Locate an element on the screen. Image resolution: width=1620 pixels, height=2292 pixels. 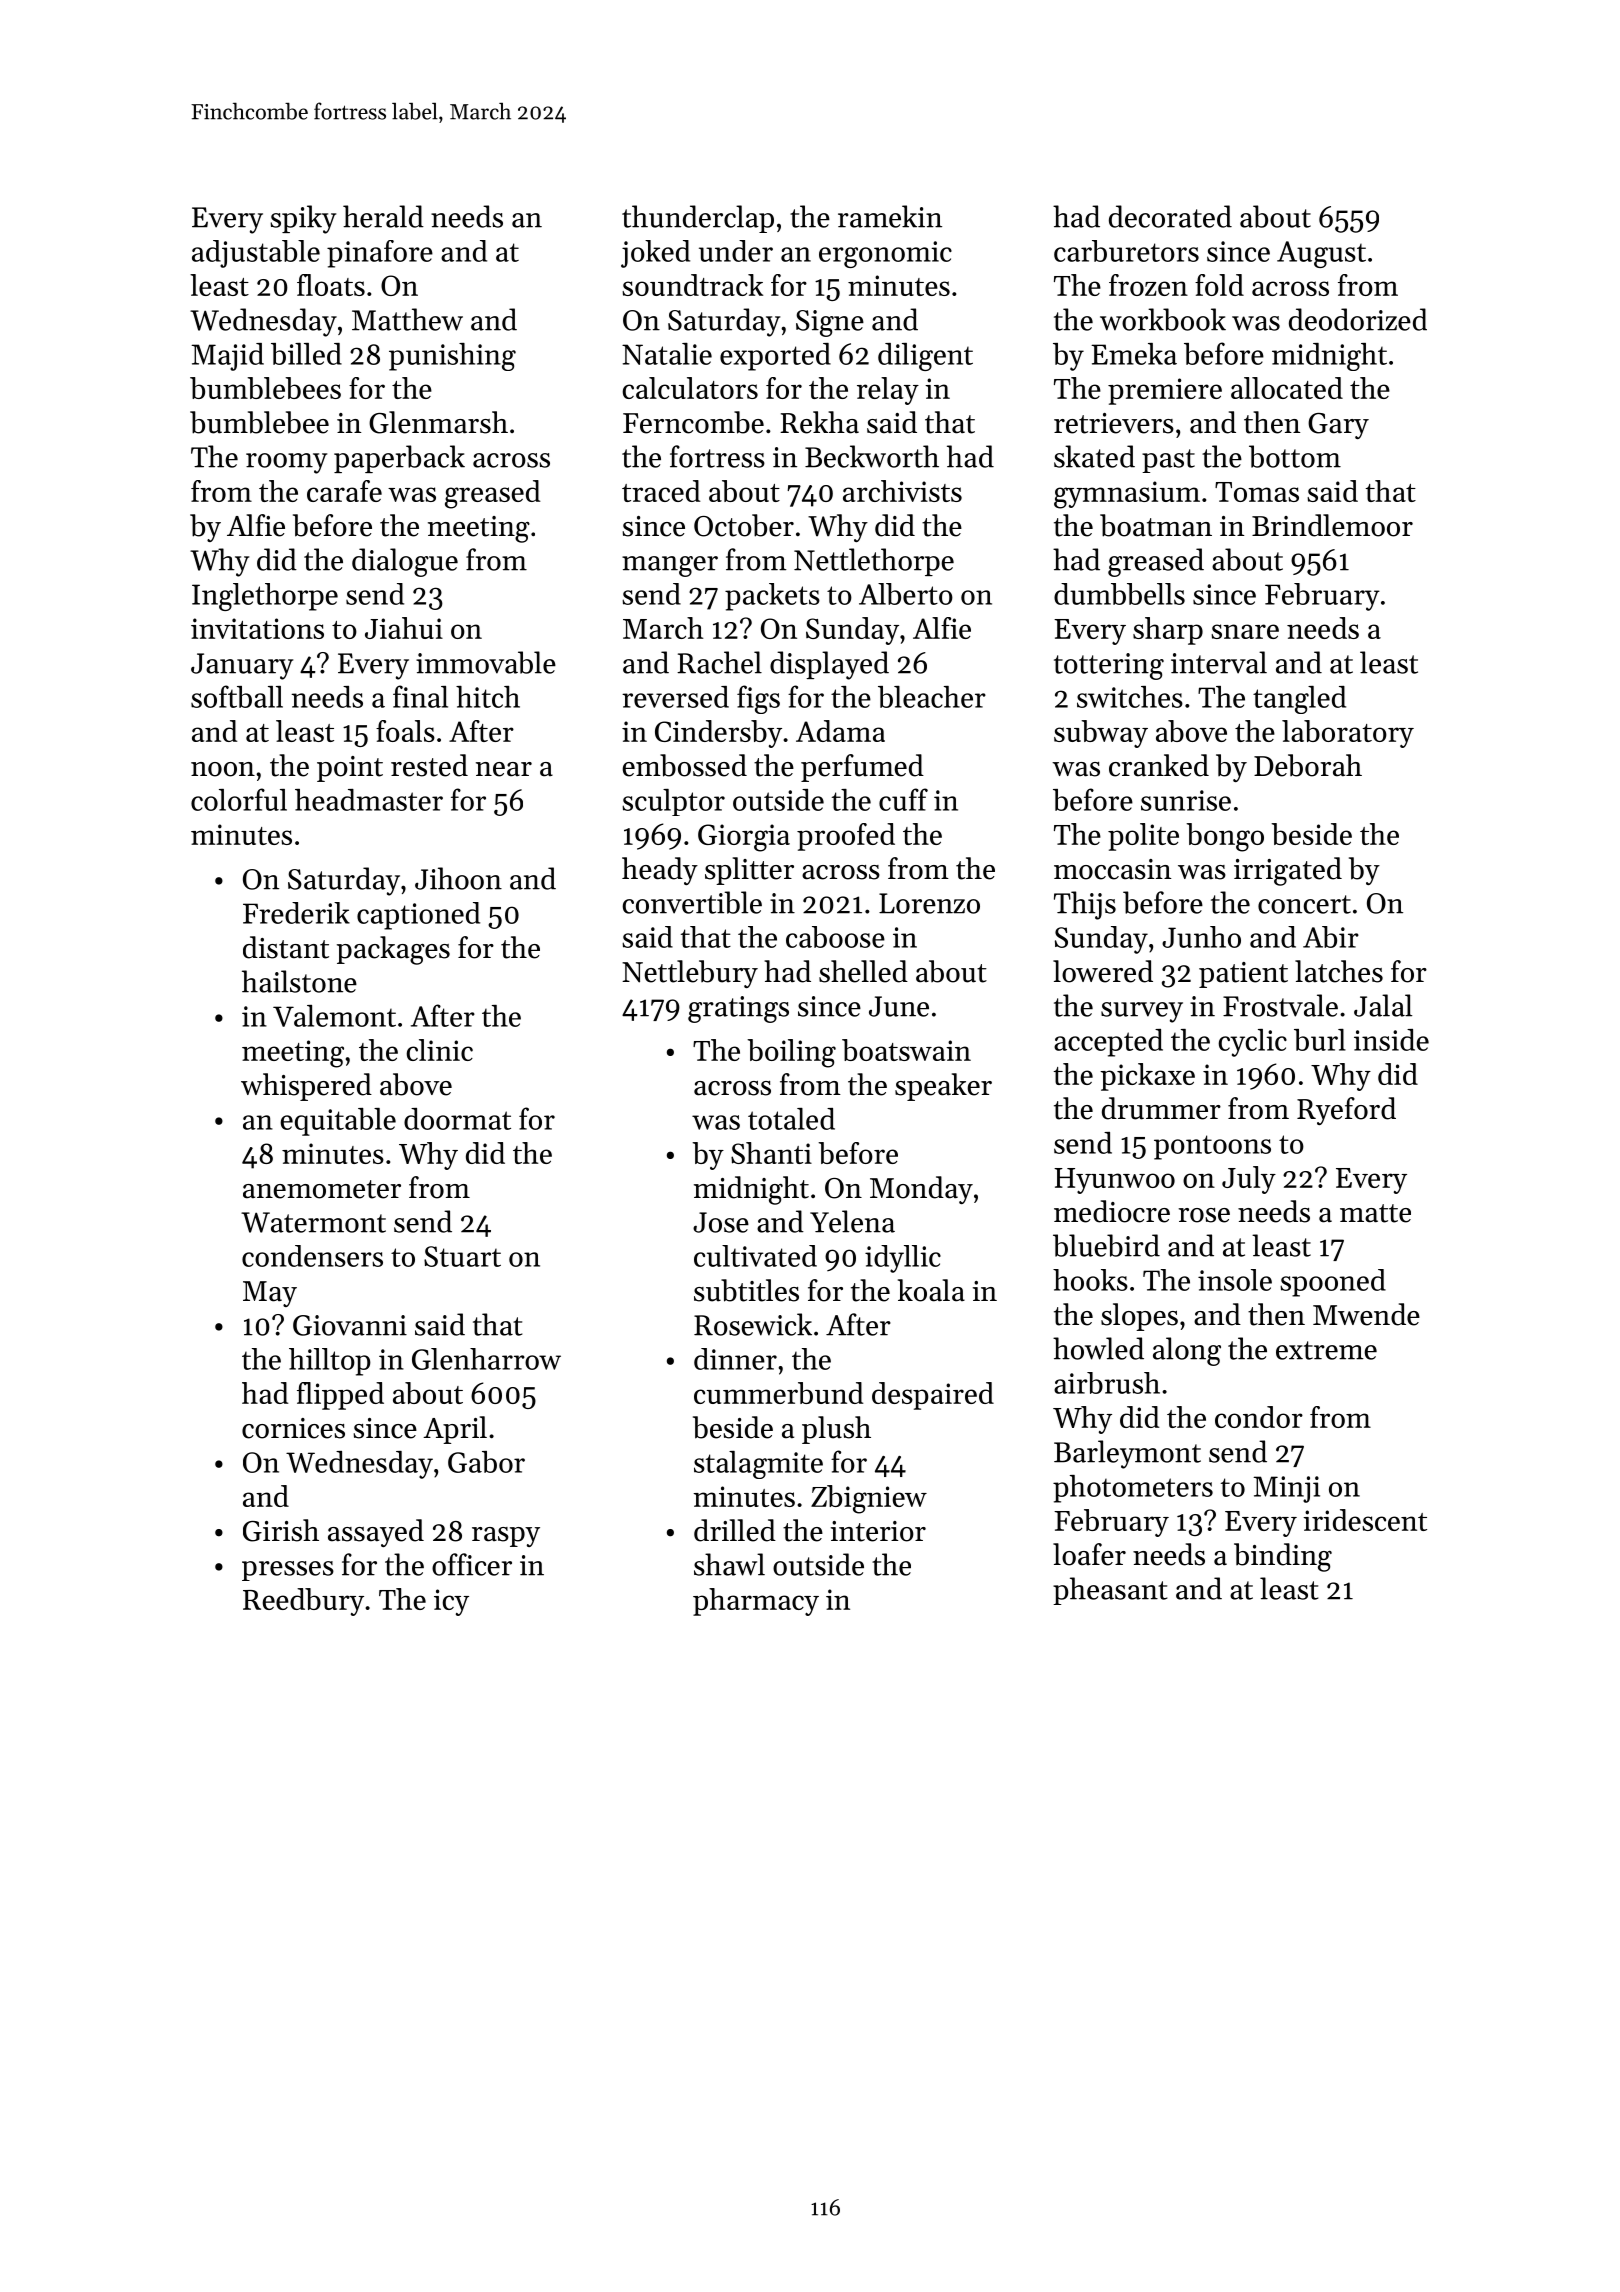
pheasant is located at coordinates (1110, 1591).
